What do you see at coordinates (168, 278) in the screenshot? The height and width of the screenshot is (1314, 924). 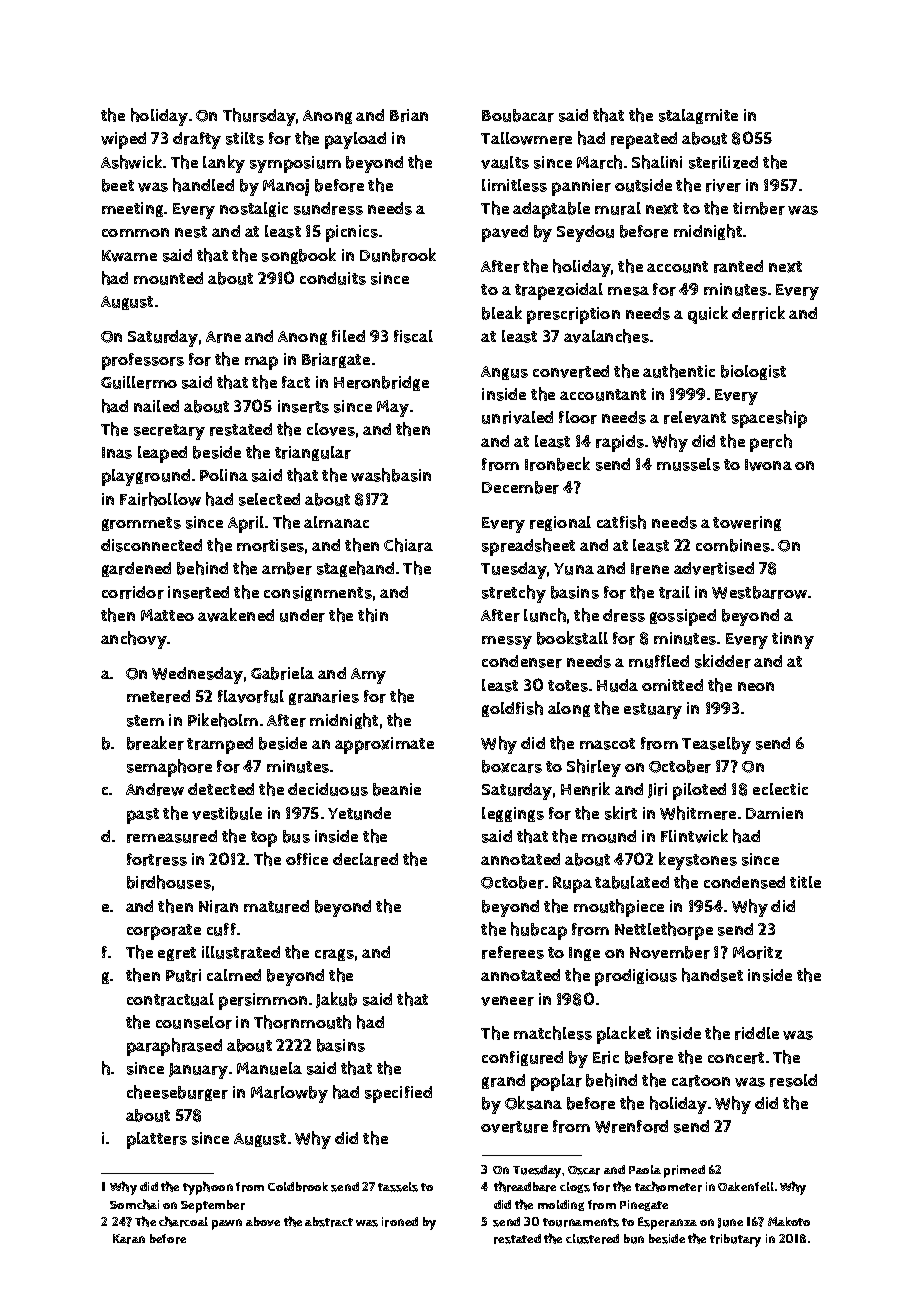 I see `mounted` at bounding box center [168, 278].
